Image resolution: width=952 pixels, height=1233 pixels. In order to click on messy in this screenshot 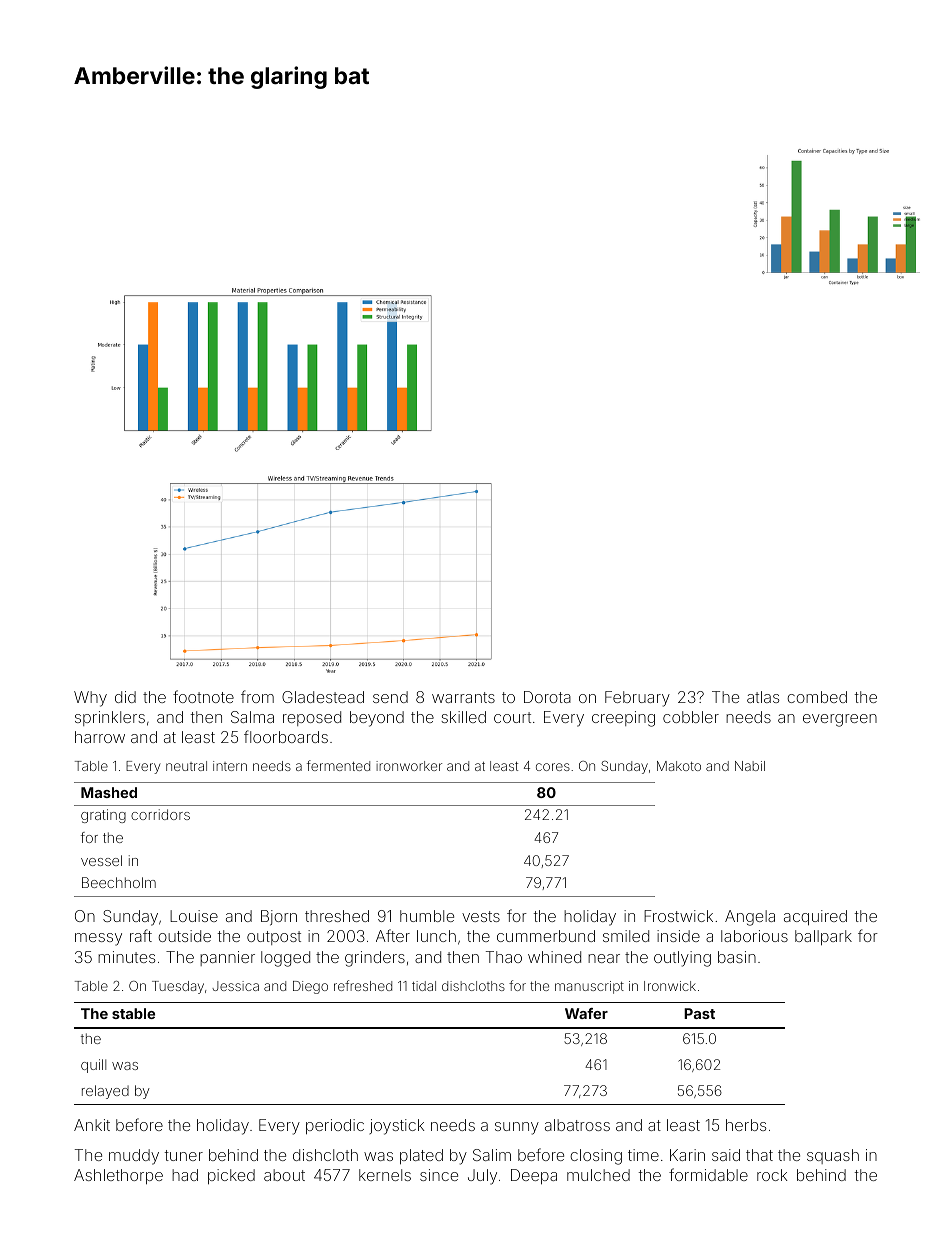, I will do `click(98, 939)`.
